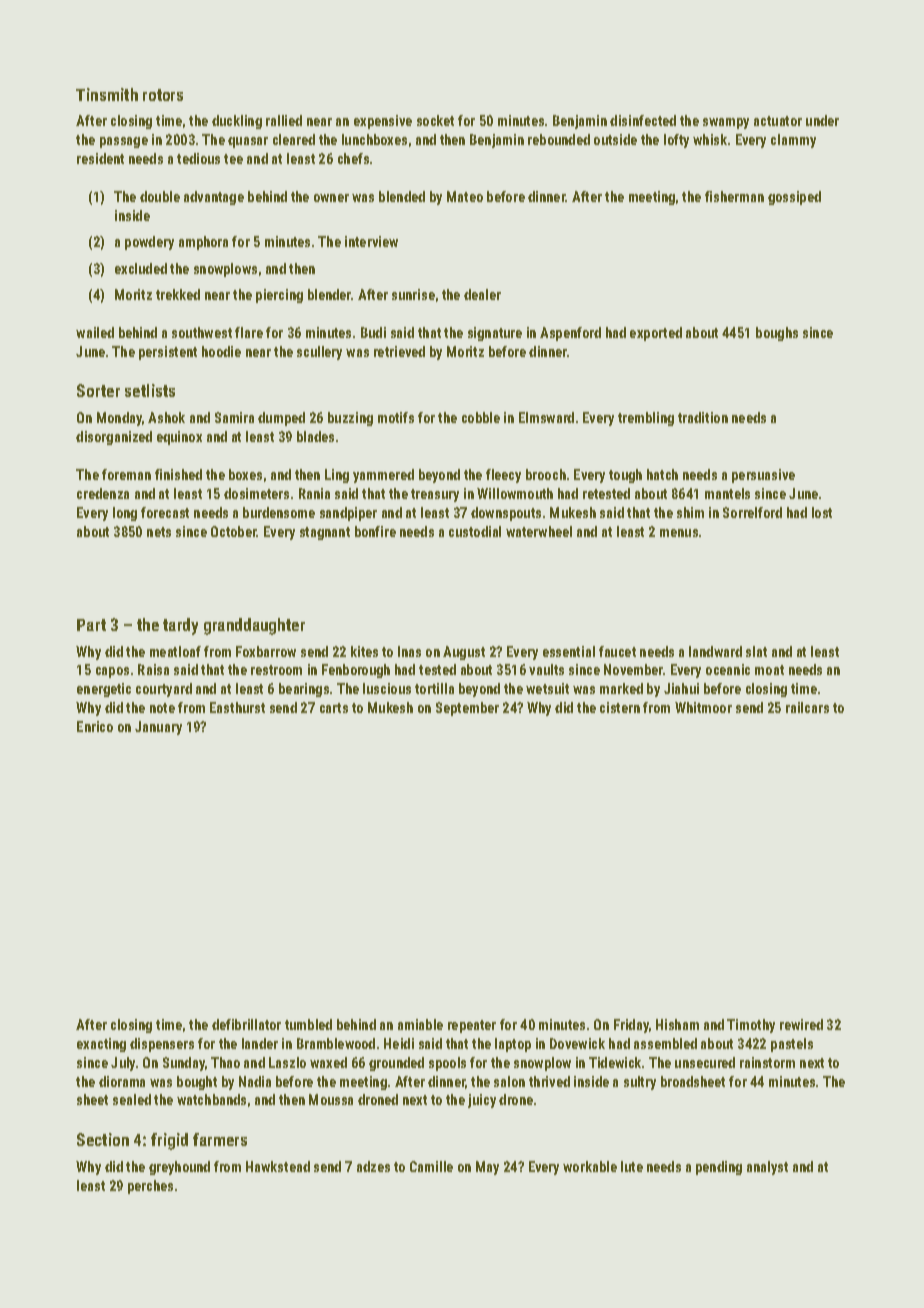 The image size is (924, 1308). What do you see at coordinates (278, 1166) in the screenshot?
I see `Hawkstead` at bounding box center [278, 1166].
